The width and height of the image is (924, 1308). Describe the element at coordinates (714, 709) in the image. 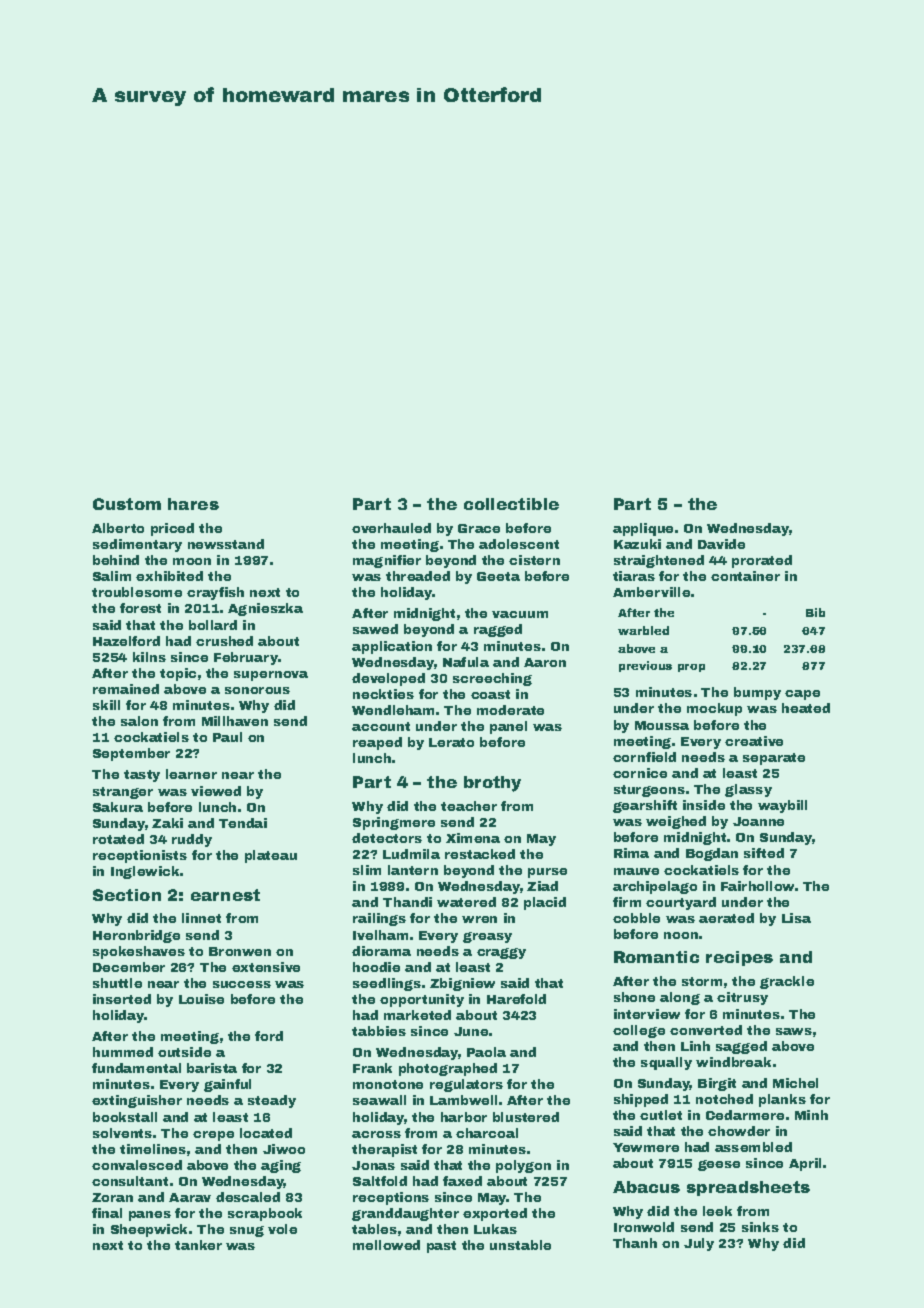

I see `mockup` at that location.
